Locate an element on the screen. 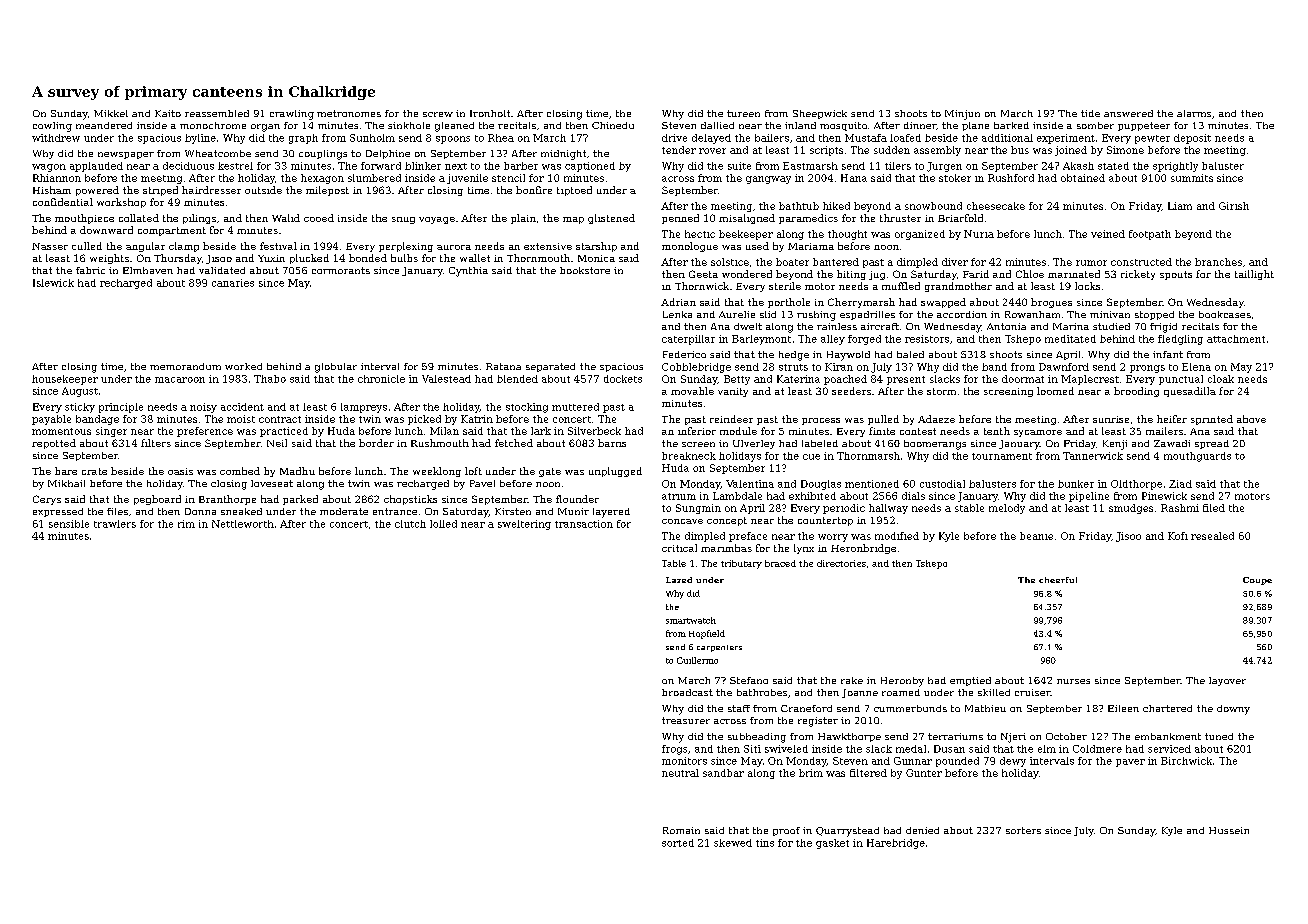  beanie is located at coordinates (1036, 536).
